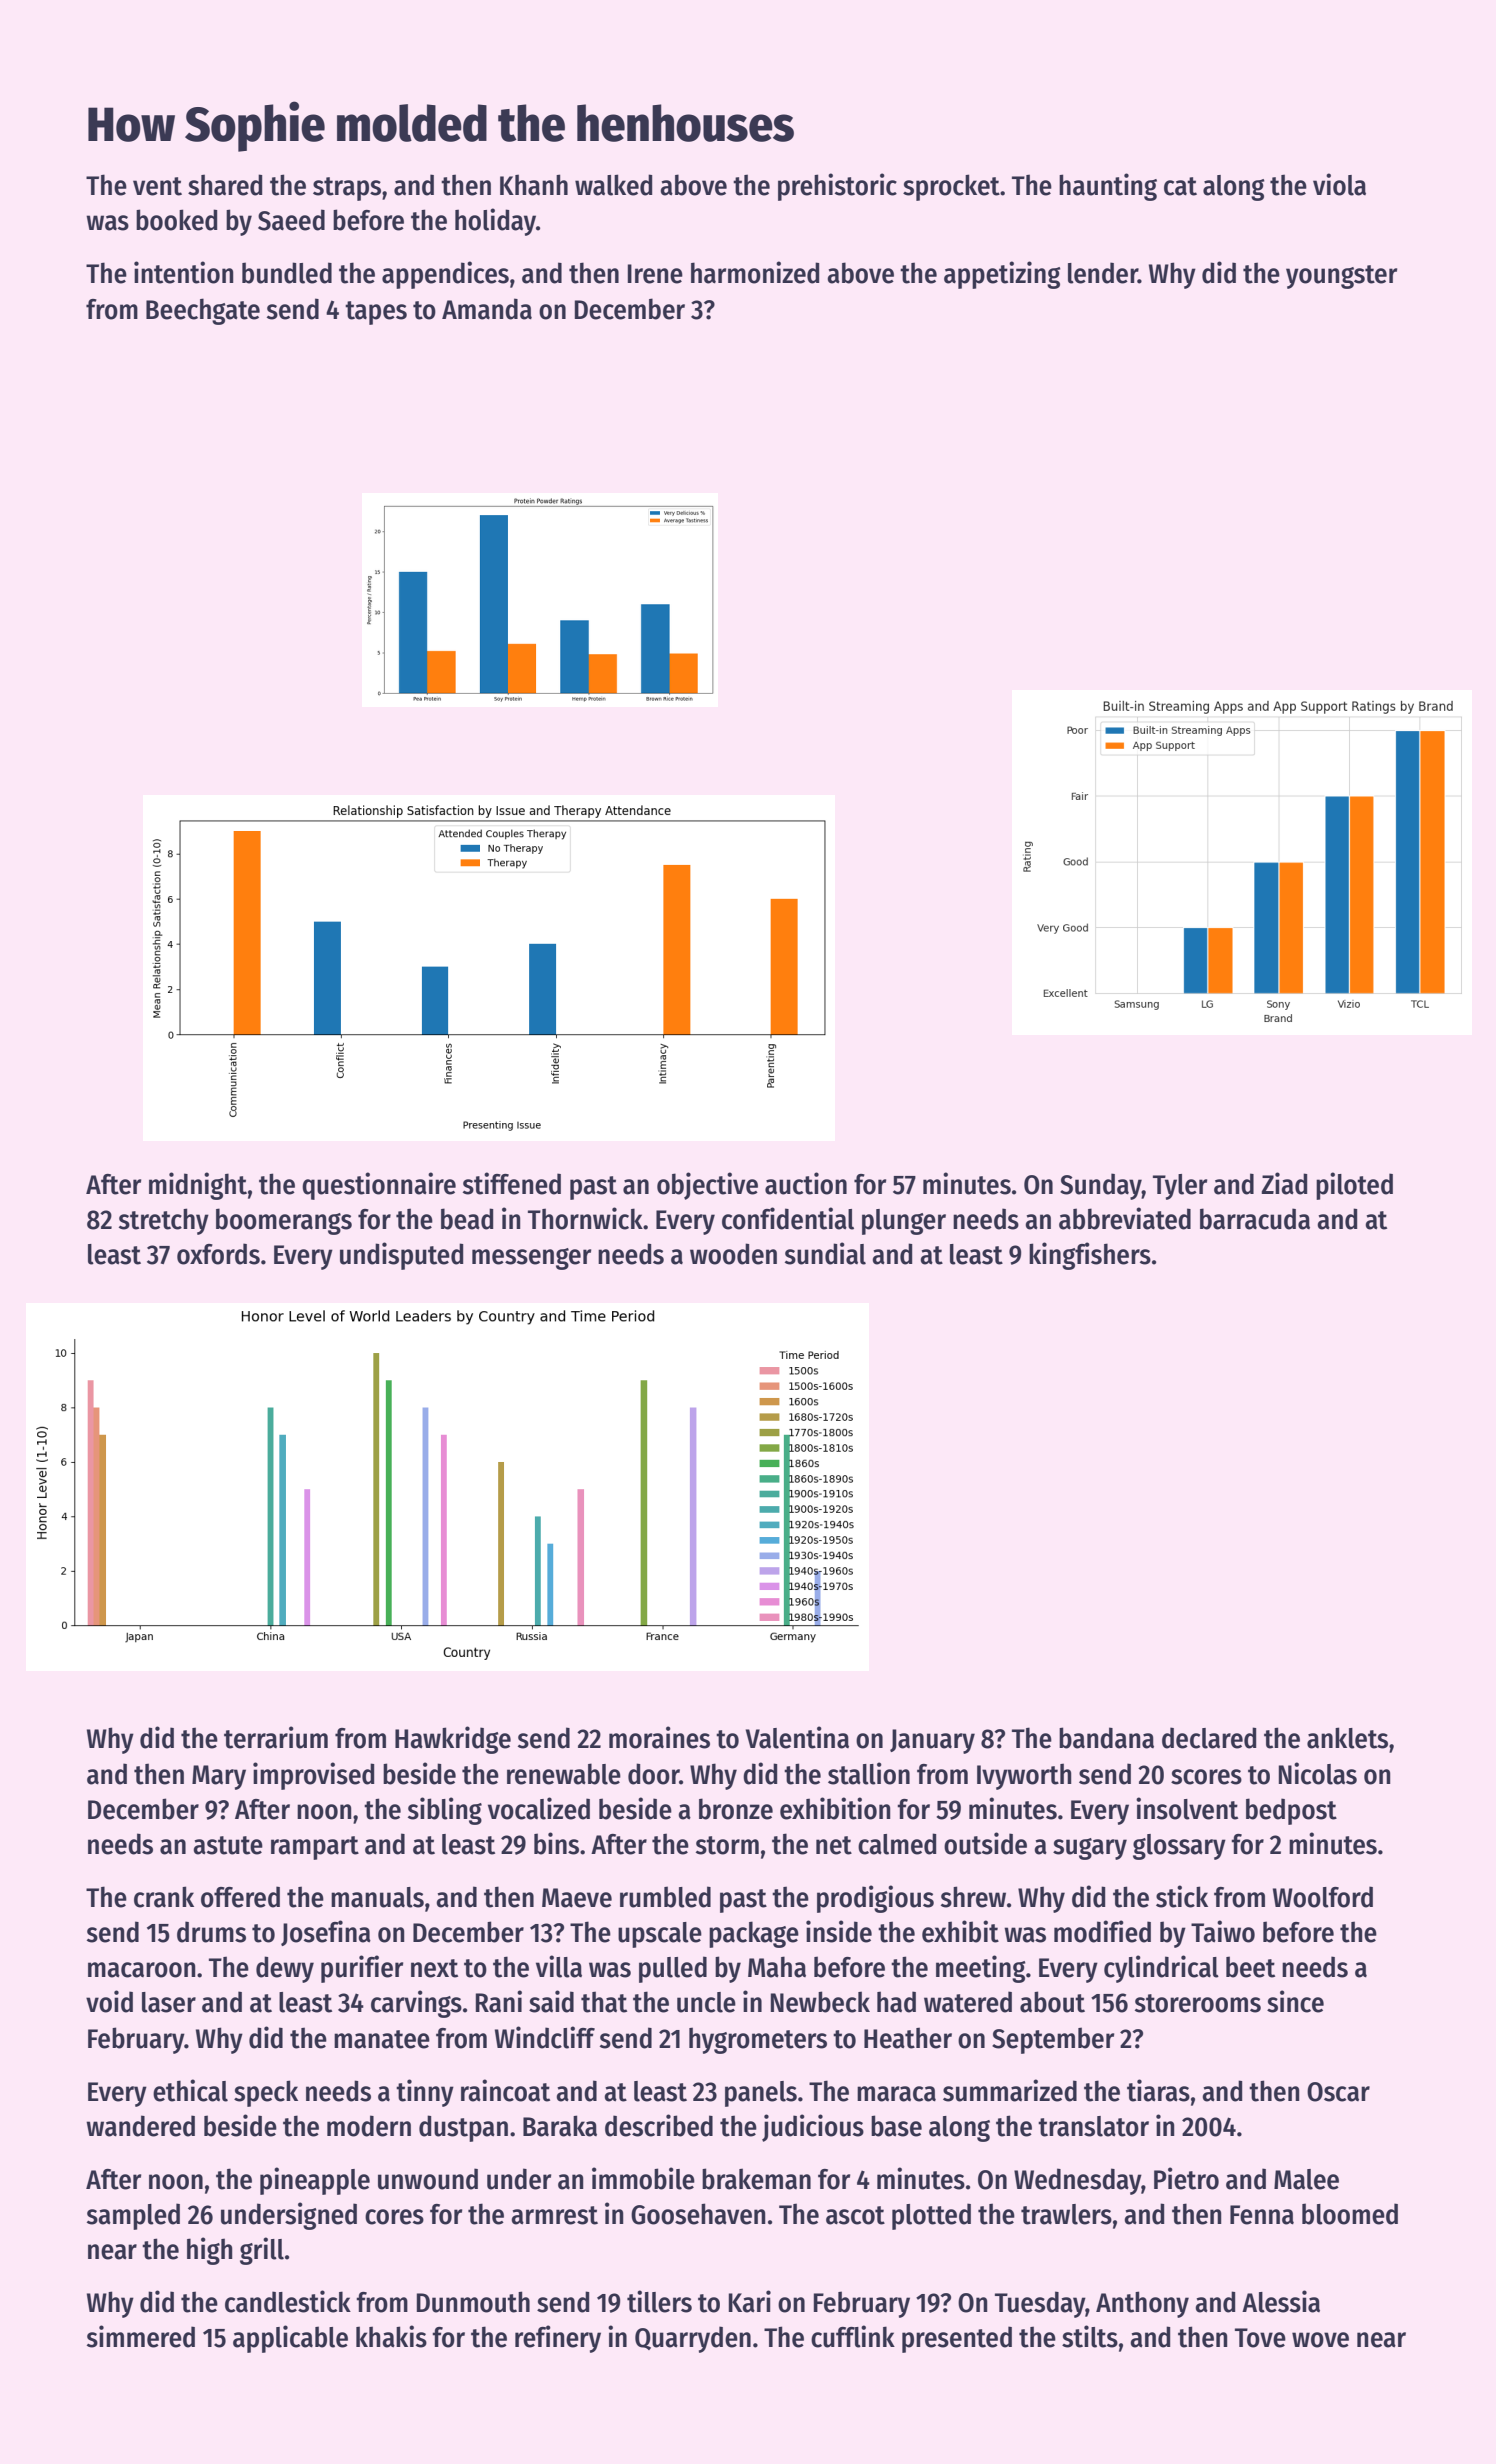  I want to click on Tyler, so click(1180, 1187).
